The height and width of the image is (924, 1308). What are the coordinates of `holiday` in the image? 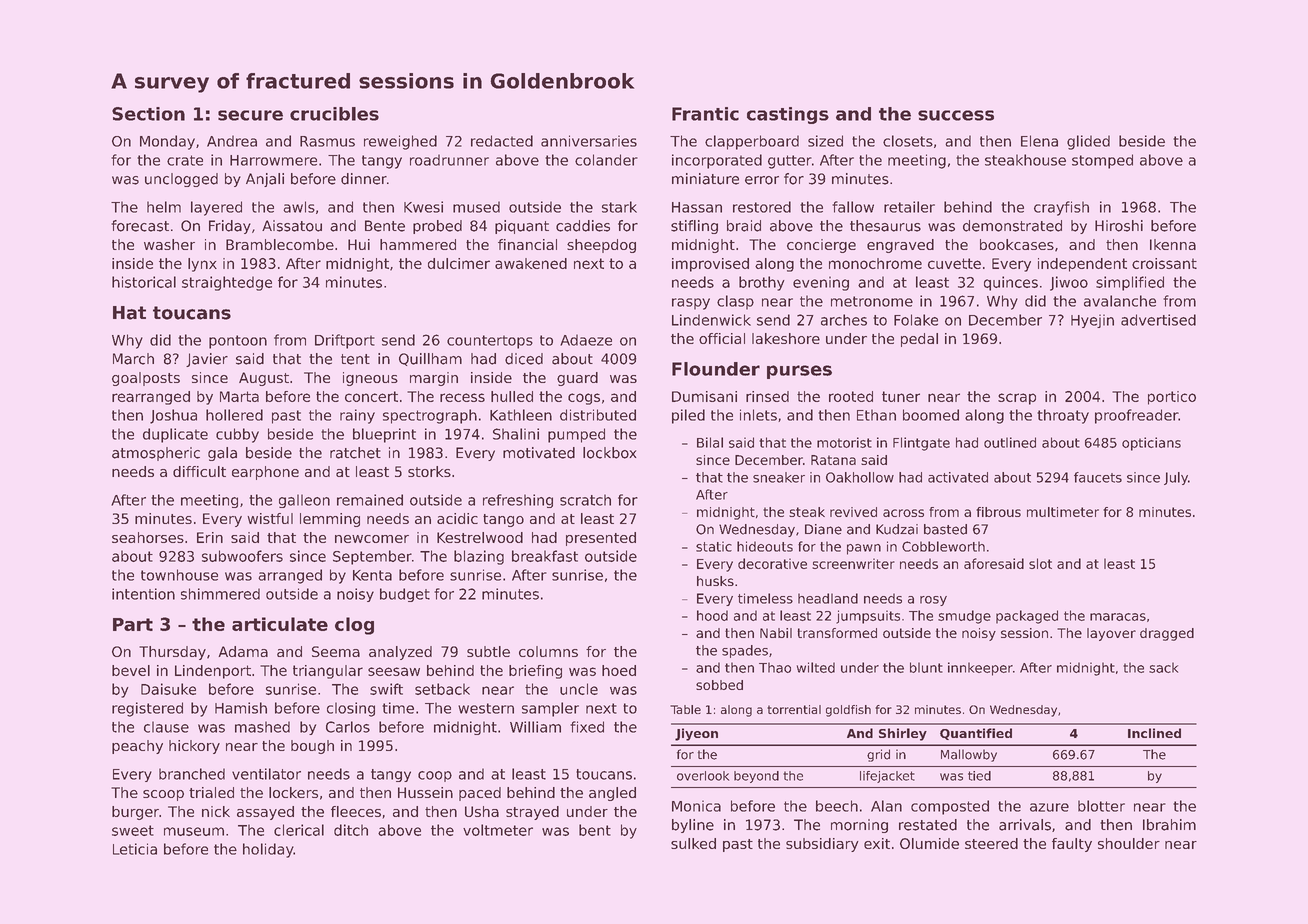 It's located at (268, 850).
